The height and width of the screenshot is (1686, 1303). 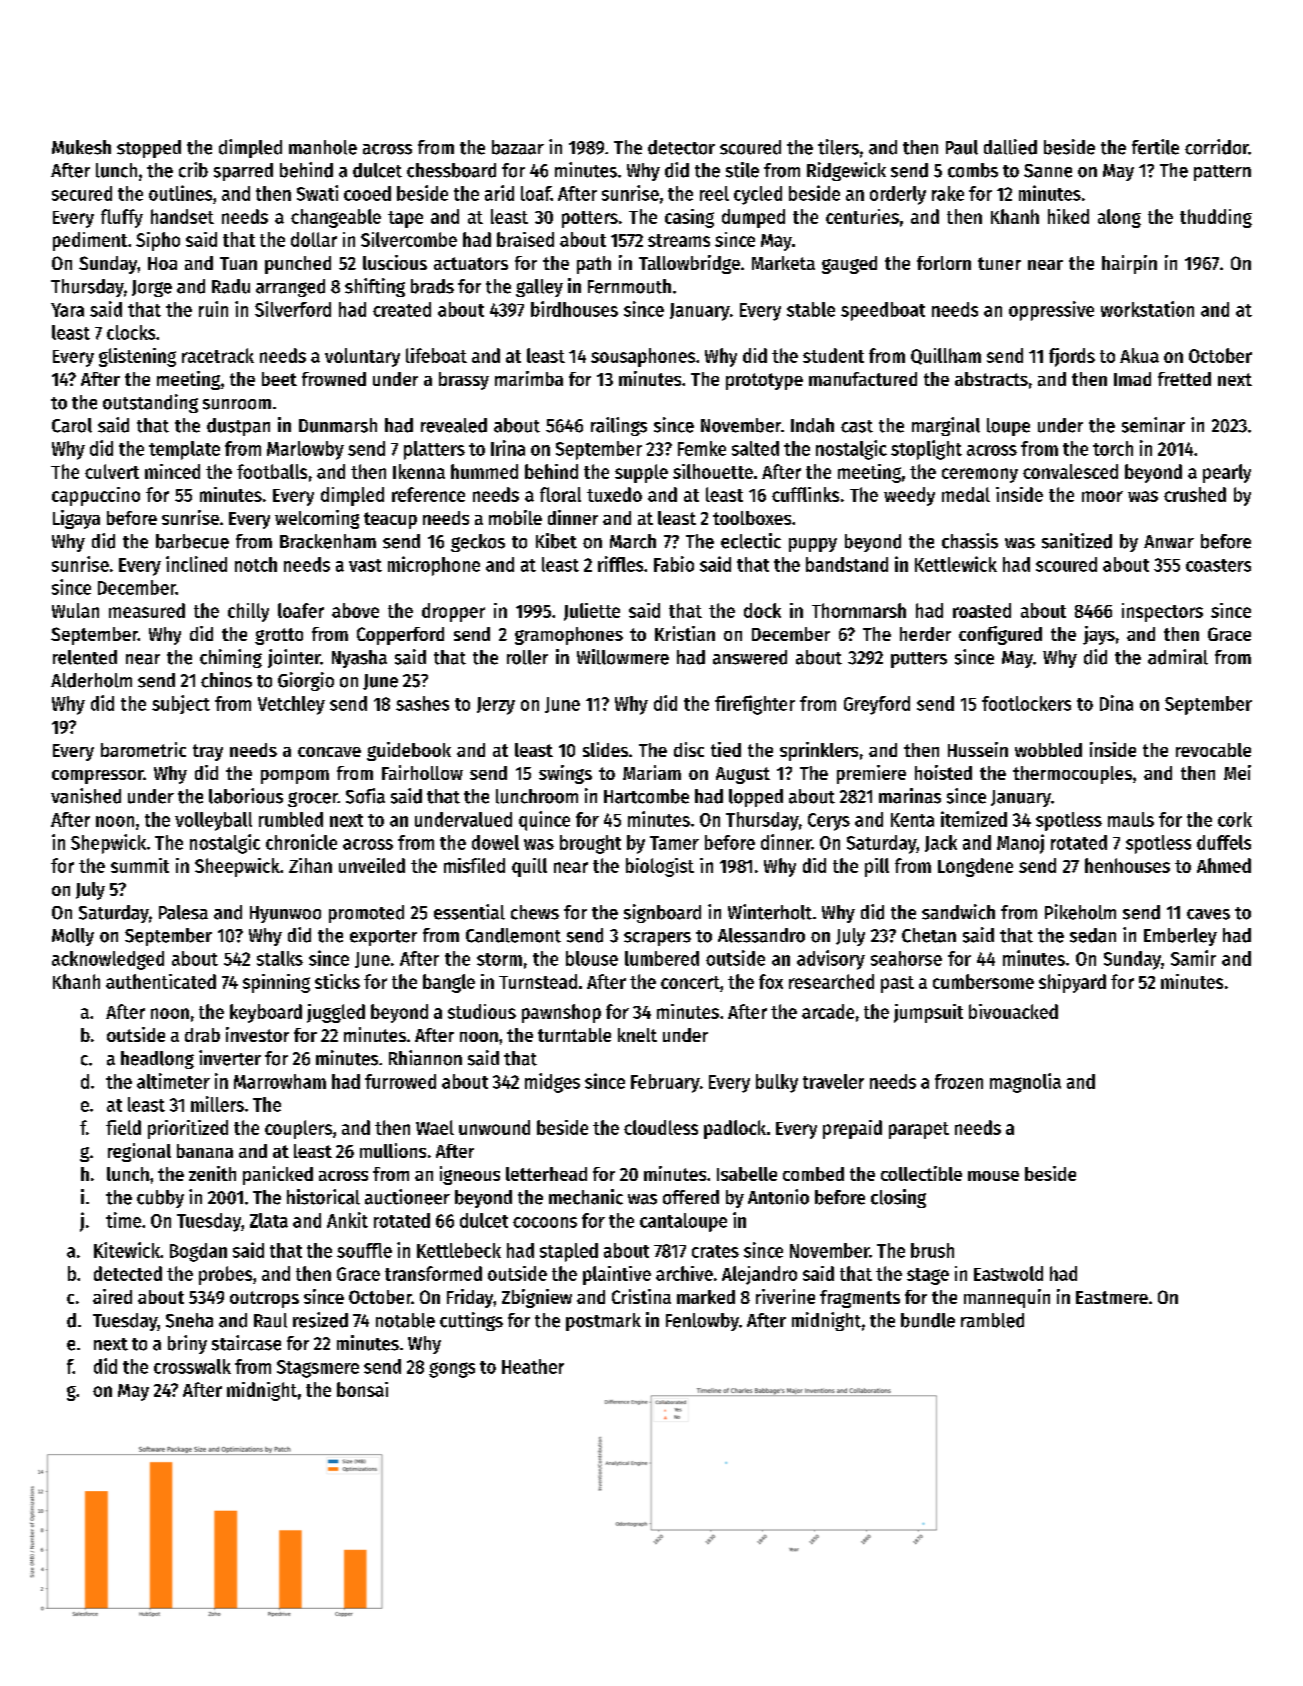 I want to click on Mariam, so click(x=652, y=772).
